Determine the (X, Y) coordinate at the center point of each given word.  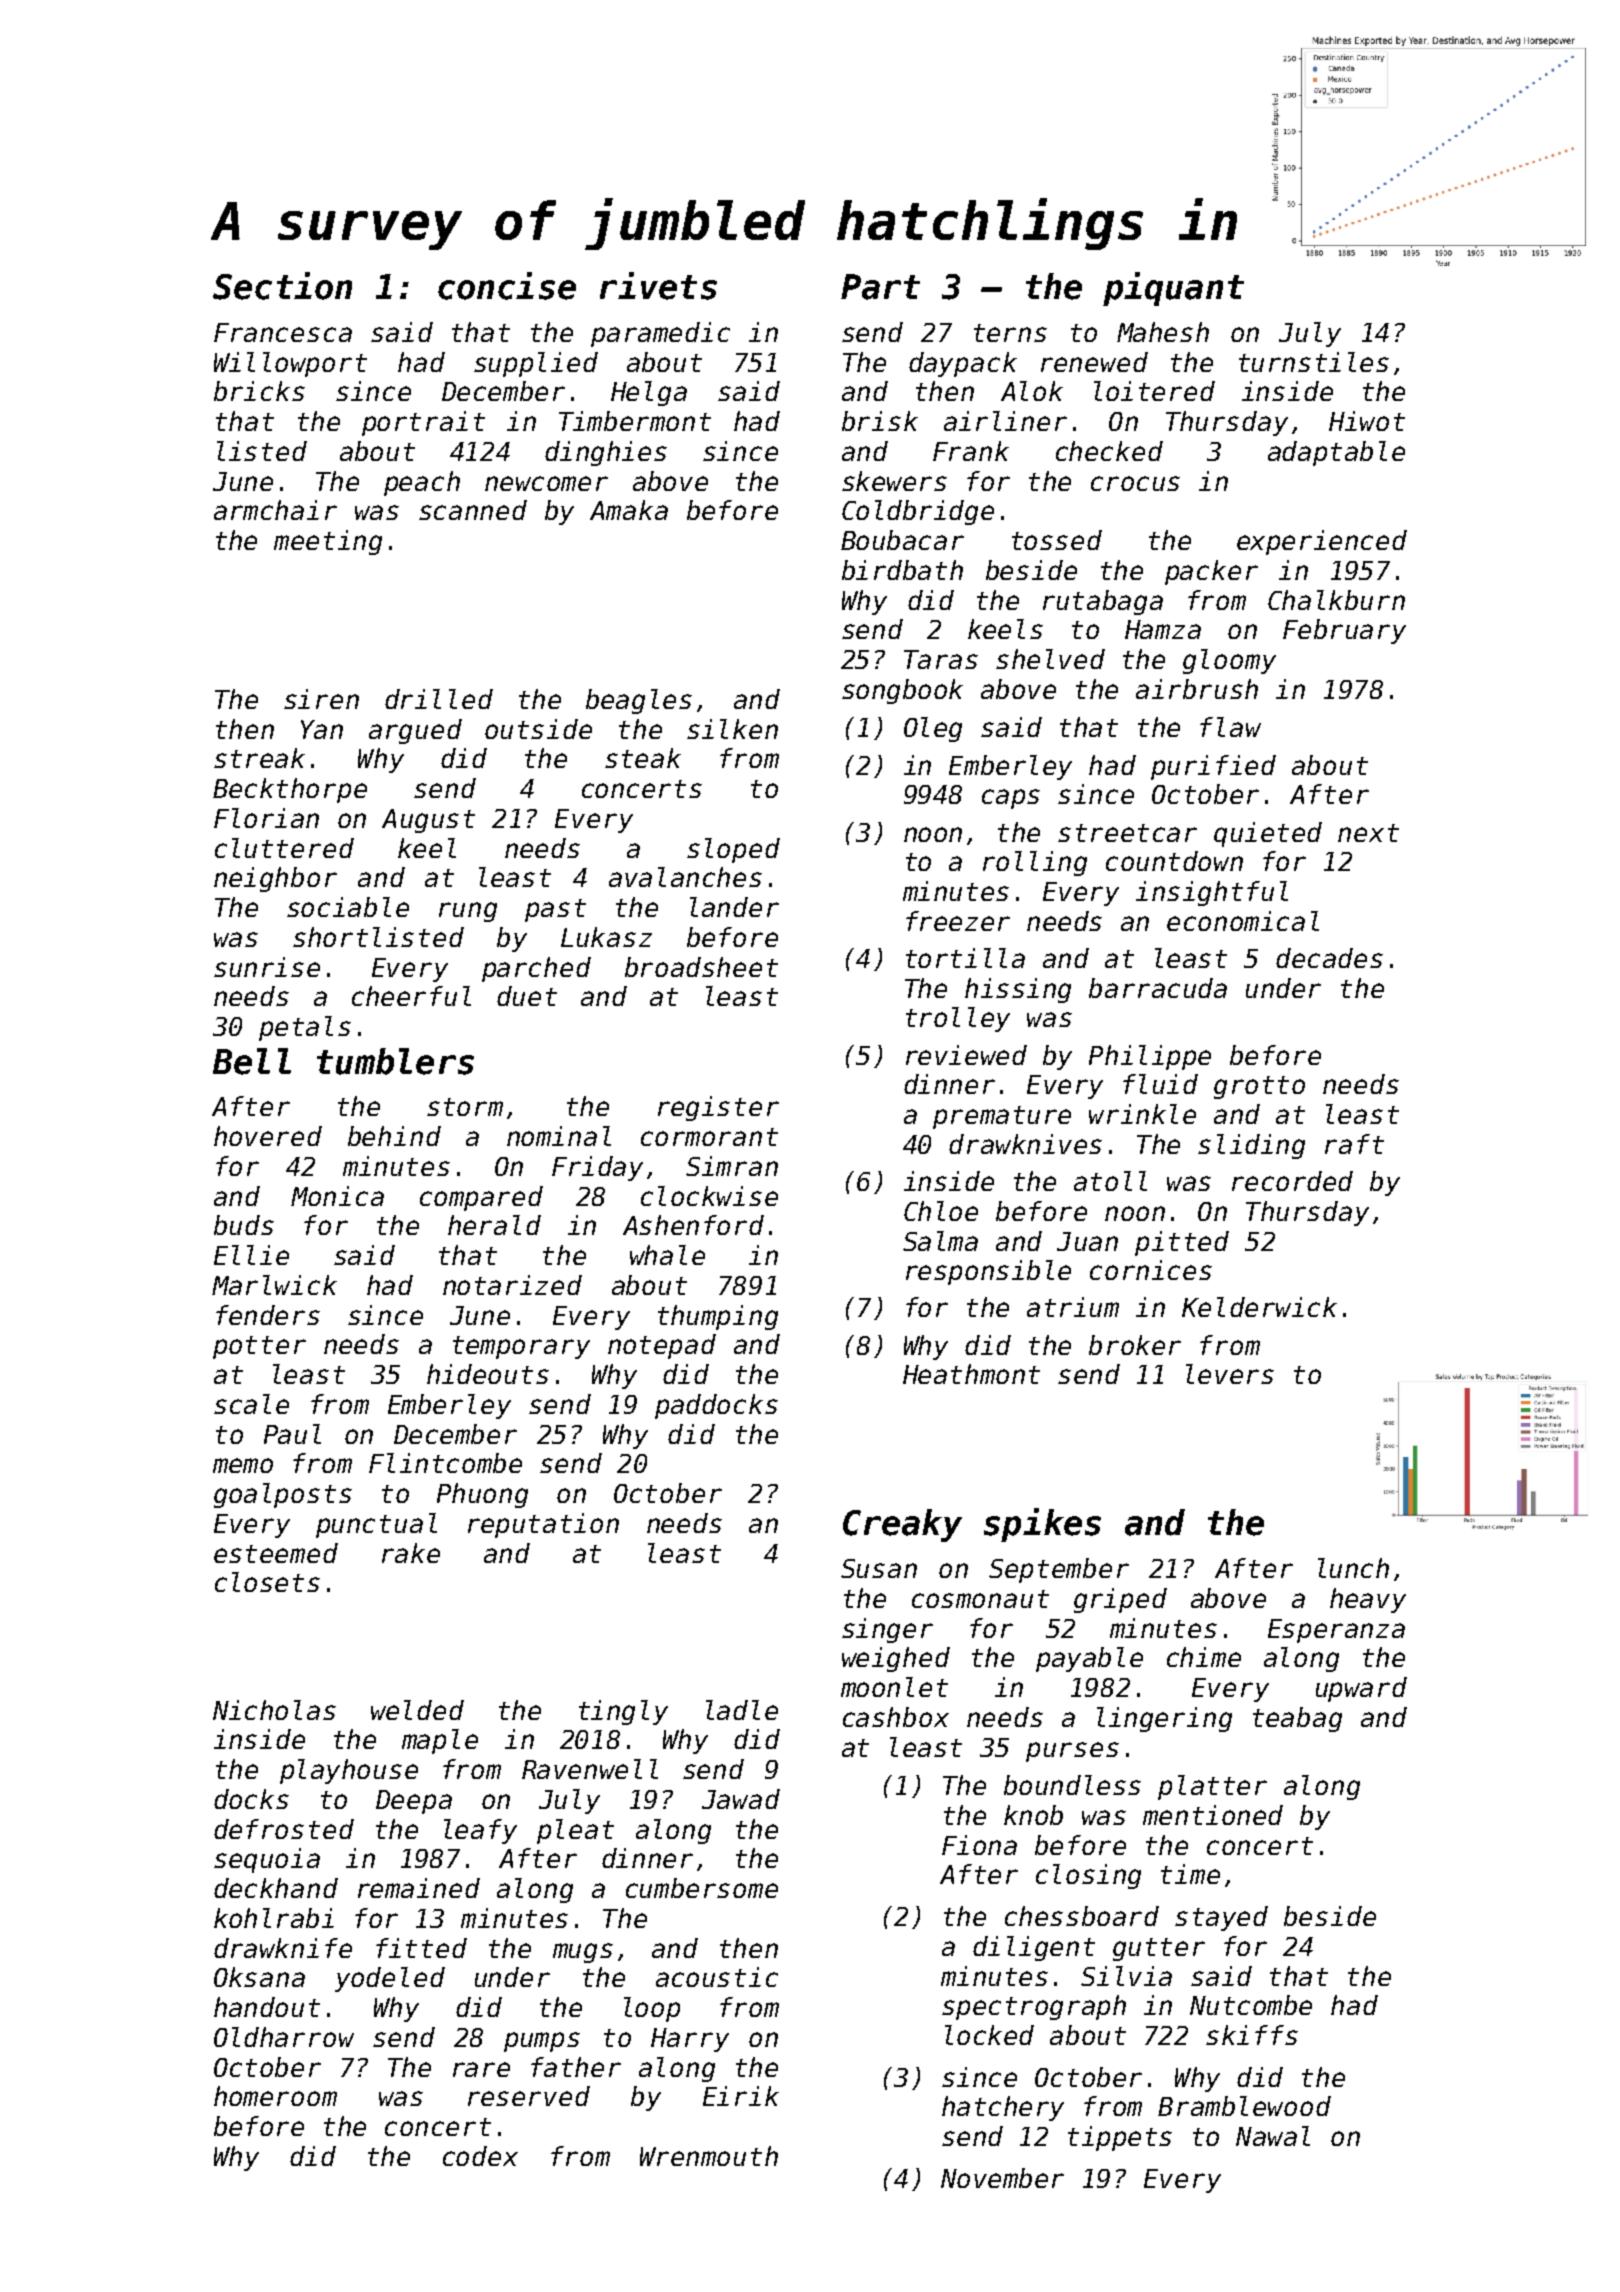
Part (880, 287)
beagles (639, 701)
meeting (328, 542)
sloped (733, 850)
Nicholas (274, 1710)
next (1368, 833)
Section (282, 286)
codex (480, 2156)
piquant (1173, 289)
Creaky (902, 1525)
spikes (1042, 1525)
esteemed (276, 1553)
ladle (742, 1710)
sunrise (267, 967)
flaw (1230, 727)
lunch (1353, 1568)
